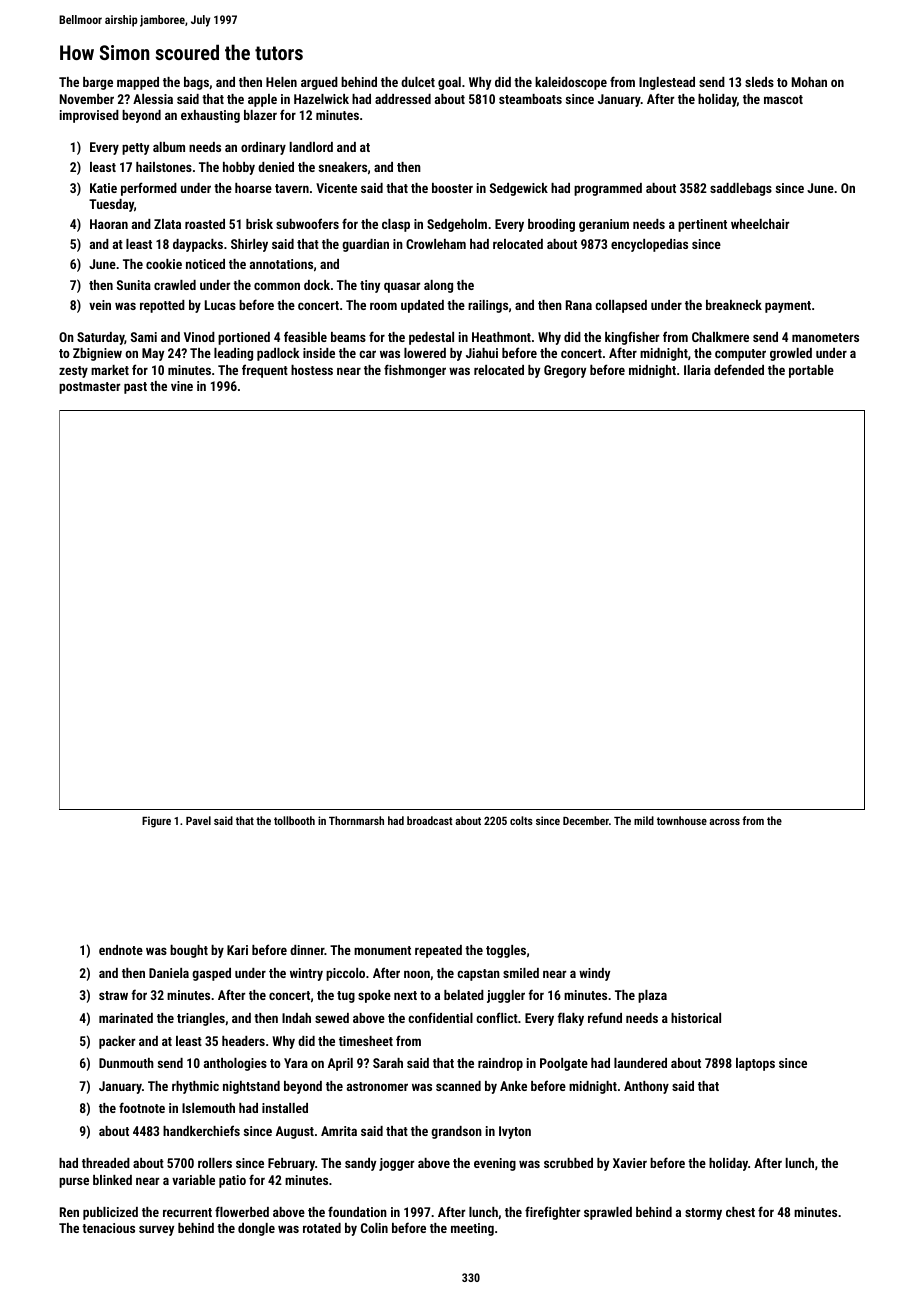 This screenshot has height=1308, width=924. What do you see at coordinates (135, 388) in the screenshot?
I see `past` at bounding box center [135, 388].
